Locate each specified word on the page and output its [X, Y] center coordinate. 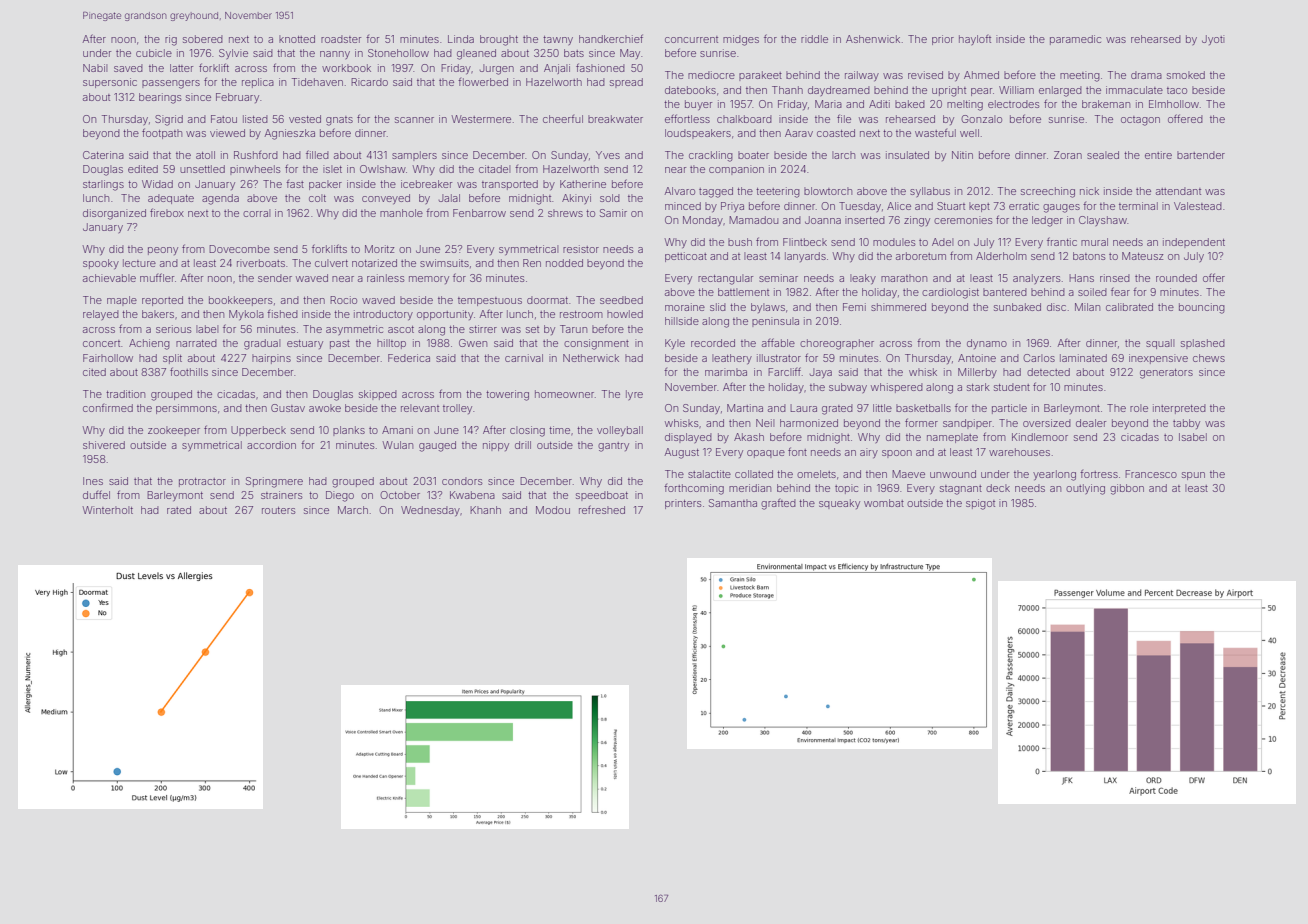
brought [499, 40]
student [1012, 387]
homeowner [564, 394]
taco [1177, 90]
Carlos [1039, 358]
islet [332, 169]
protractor [202, 482]
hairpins [271, 359]
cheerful [563, 119]
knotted [297, 39]
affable [778, 342]
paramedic [1075, 40]
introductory [383, 315]
